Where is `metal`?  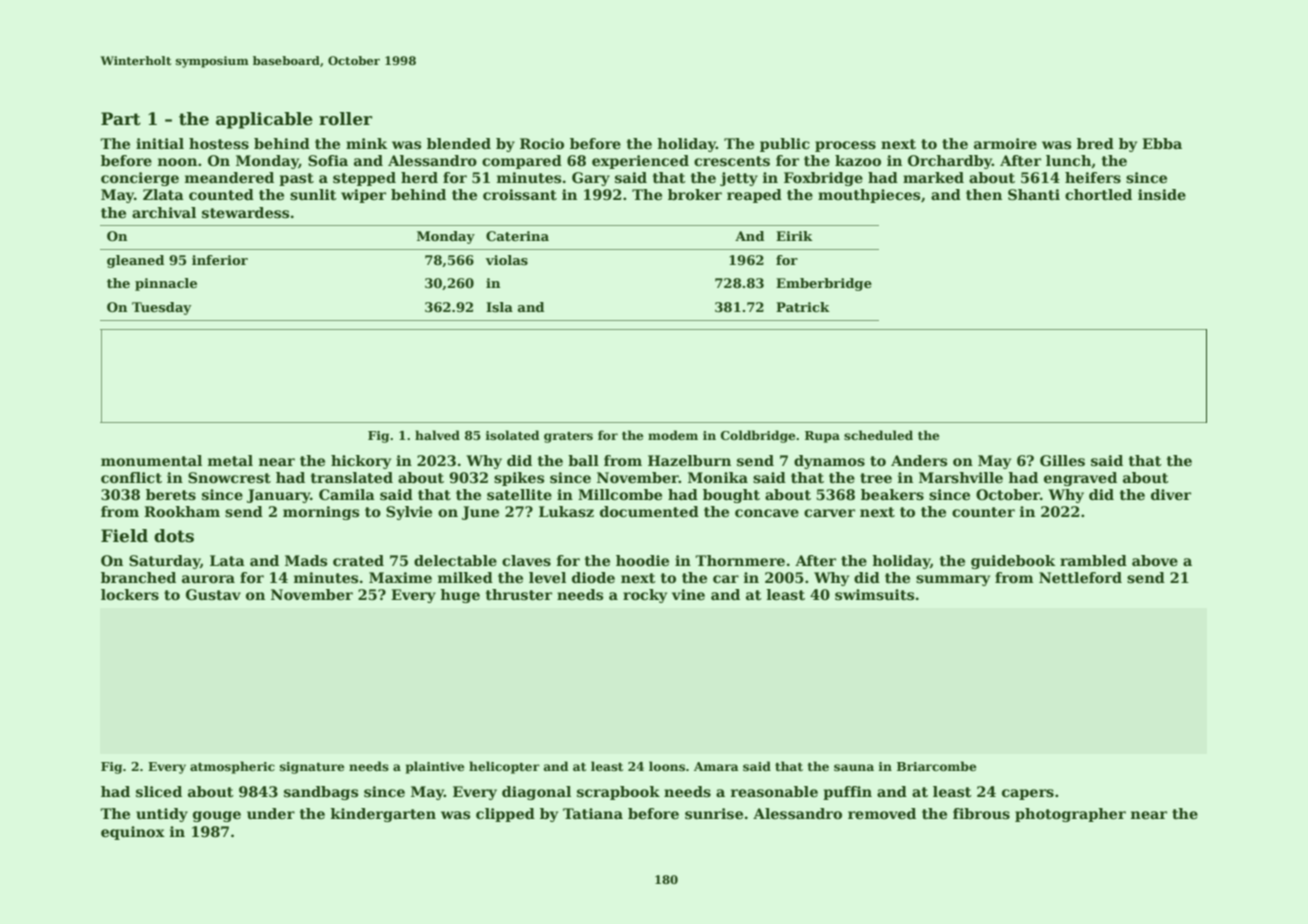 metal is located at coordinates (230, 460).
